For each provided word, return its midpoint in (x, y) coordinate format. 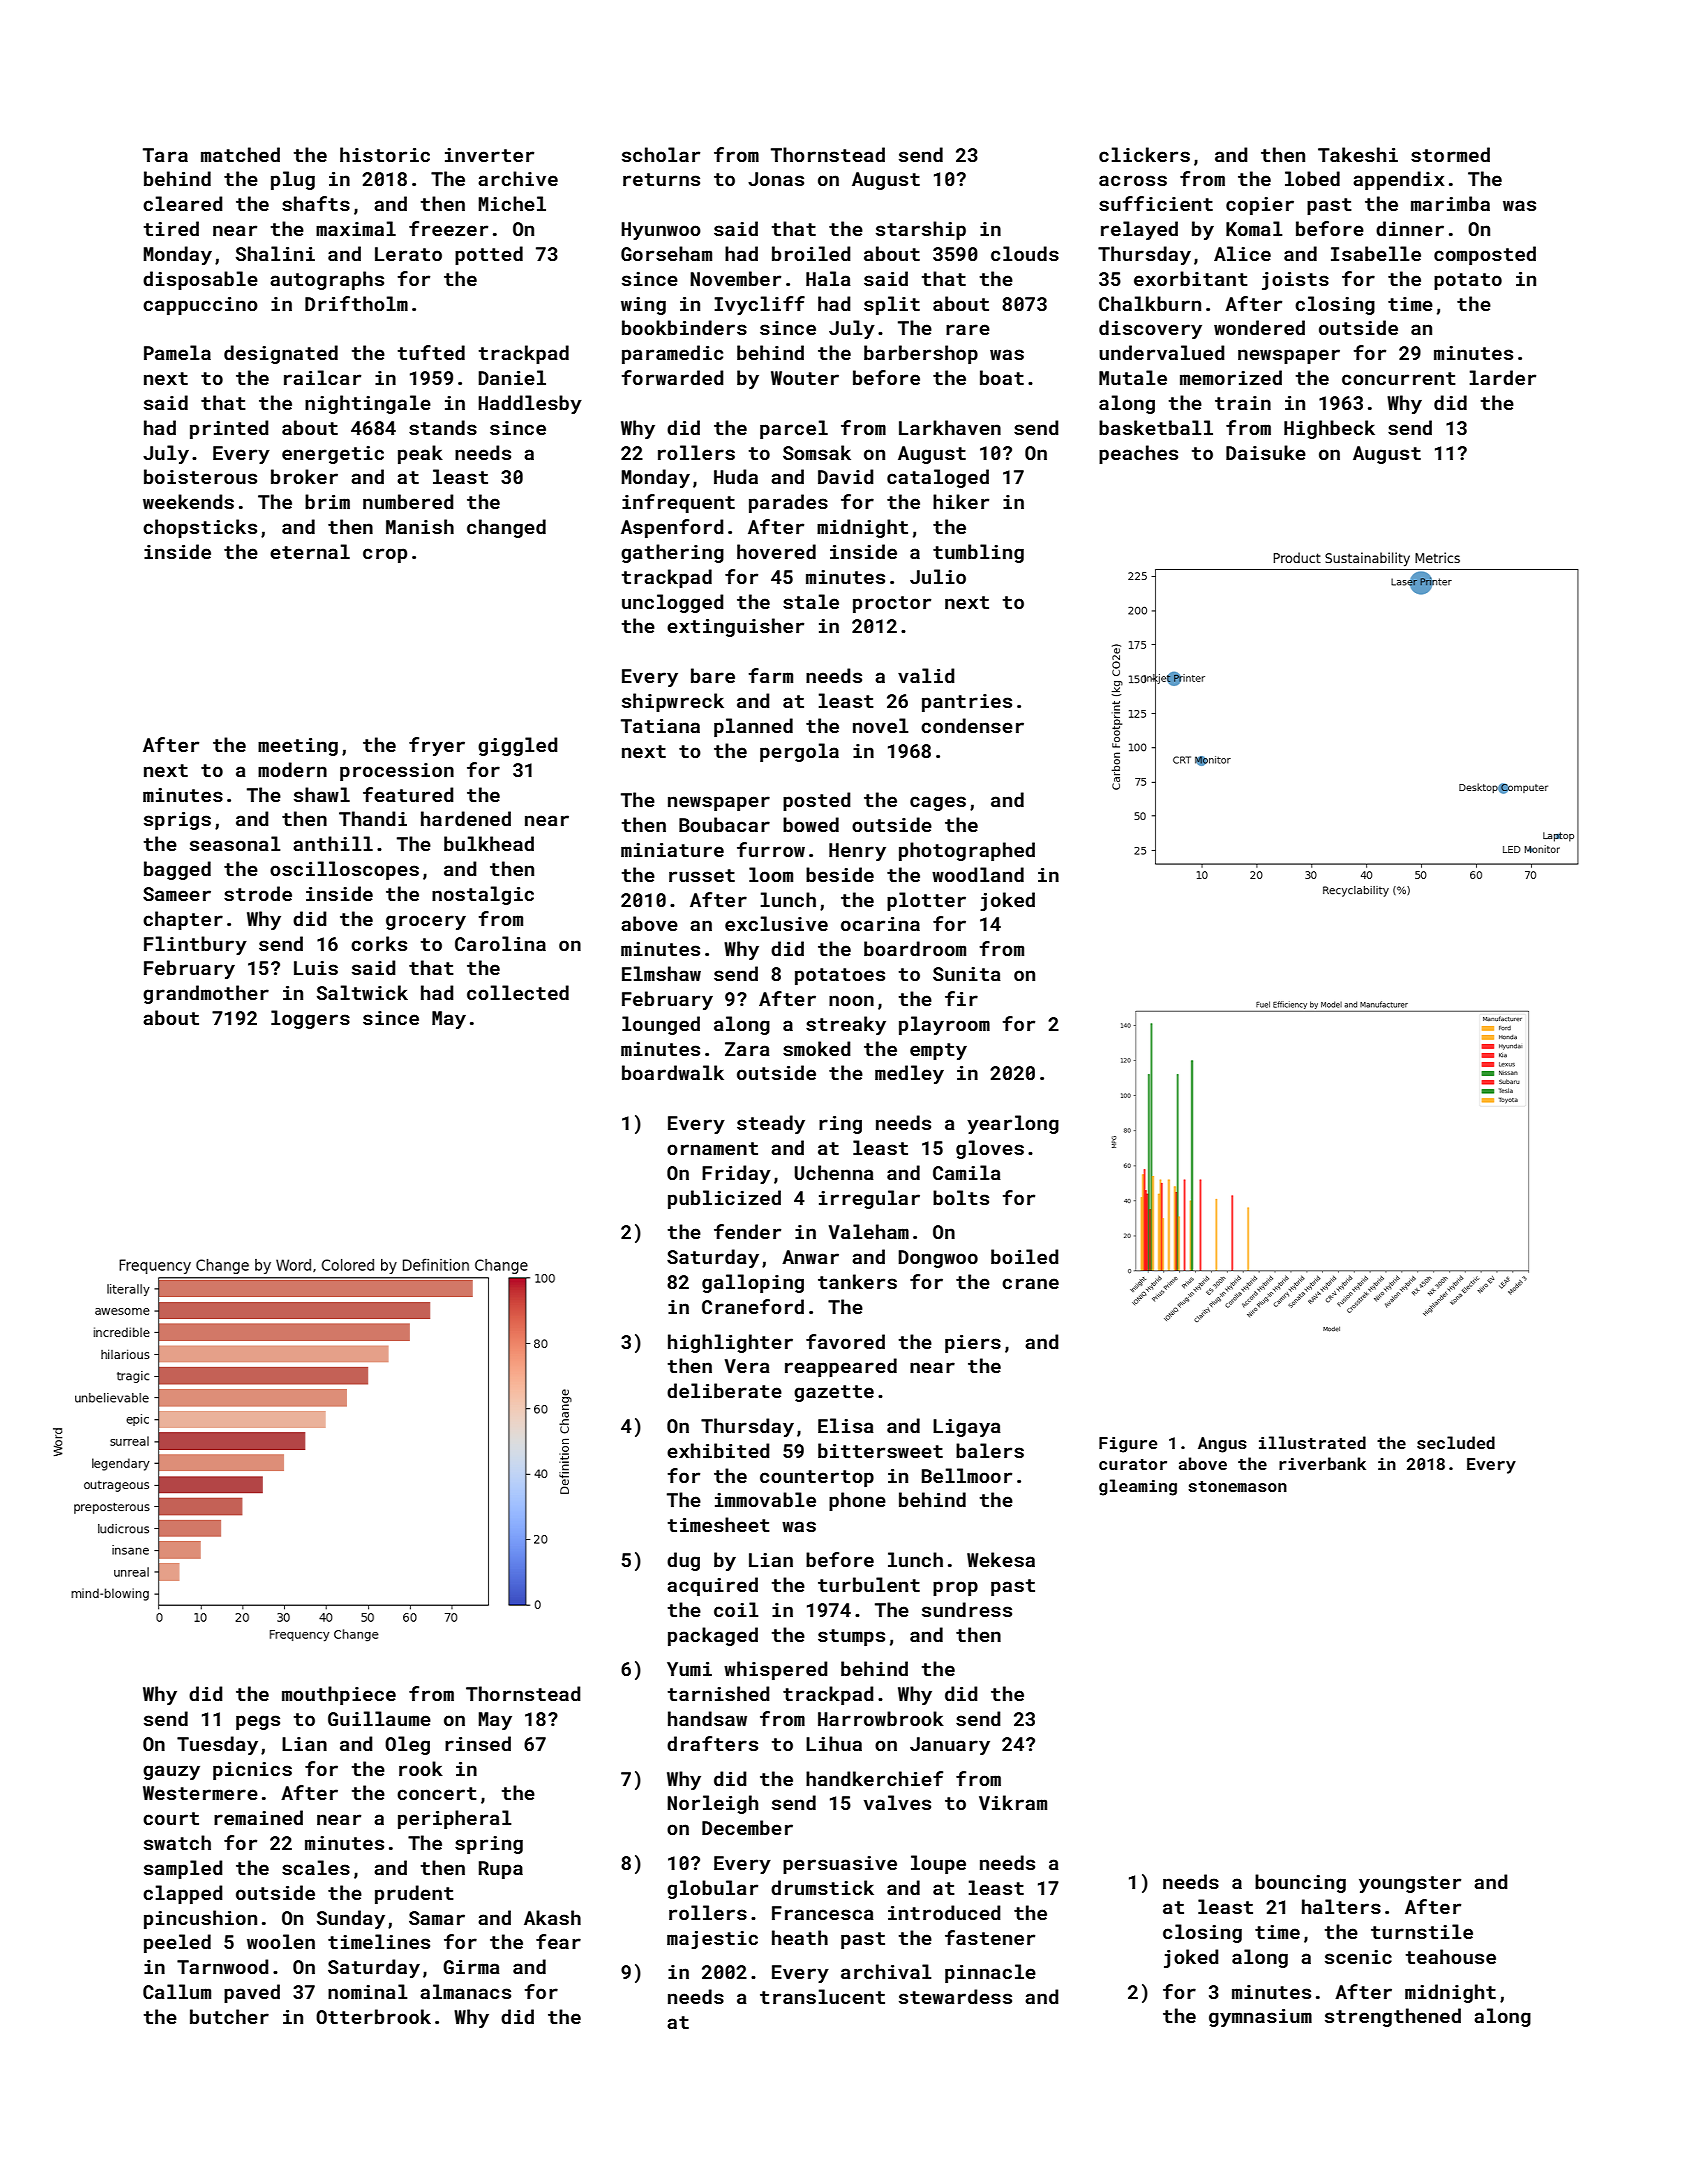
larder (1503, 377)
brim (327, 501)
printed (229, 429)
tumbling (978, 553)
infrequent (678, 503)
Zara (747, 1049)
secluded (1456, 1442)
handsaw (707, 1718)
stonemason (1237, 1486)
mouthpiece (339, 1695)
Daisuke (1266, 452)
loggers (310, 1019)
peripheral (454, 1819)
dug (683, 1561)
